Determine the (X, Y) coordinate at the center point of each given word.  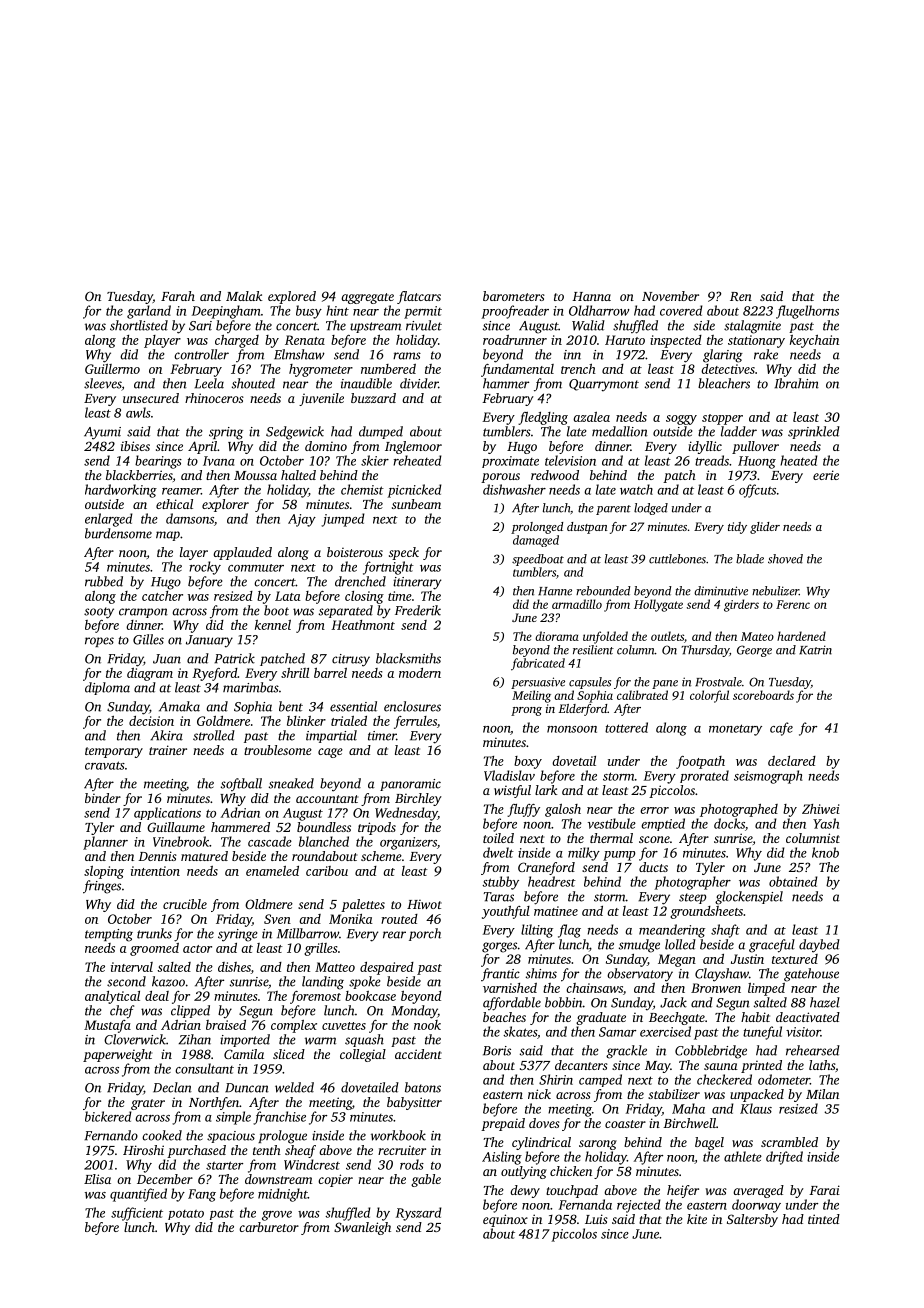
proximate (510, 462)
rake (766, 354)
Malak (244, 296)
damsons (190, 518)
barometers (514, 296)
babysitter (414, 1103)
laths (822, 1065)
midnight (283, 1195)
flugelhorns (807, 312)
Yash (826, 823)
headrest (552, 881)
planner (105, 843)
